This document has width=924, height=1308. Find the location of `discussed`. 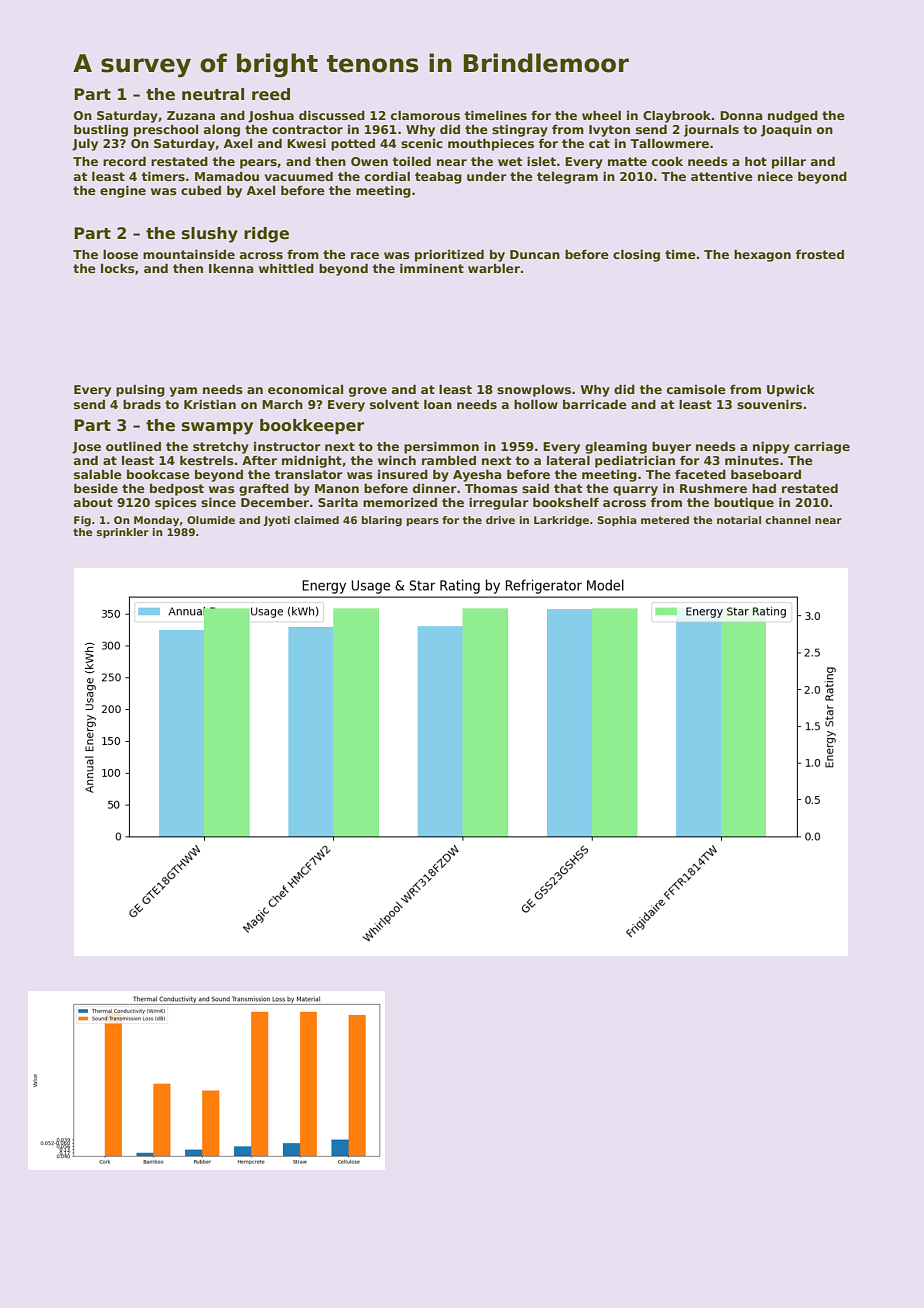

discussed is located at coordinates (332, 115).
